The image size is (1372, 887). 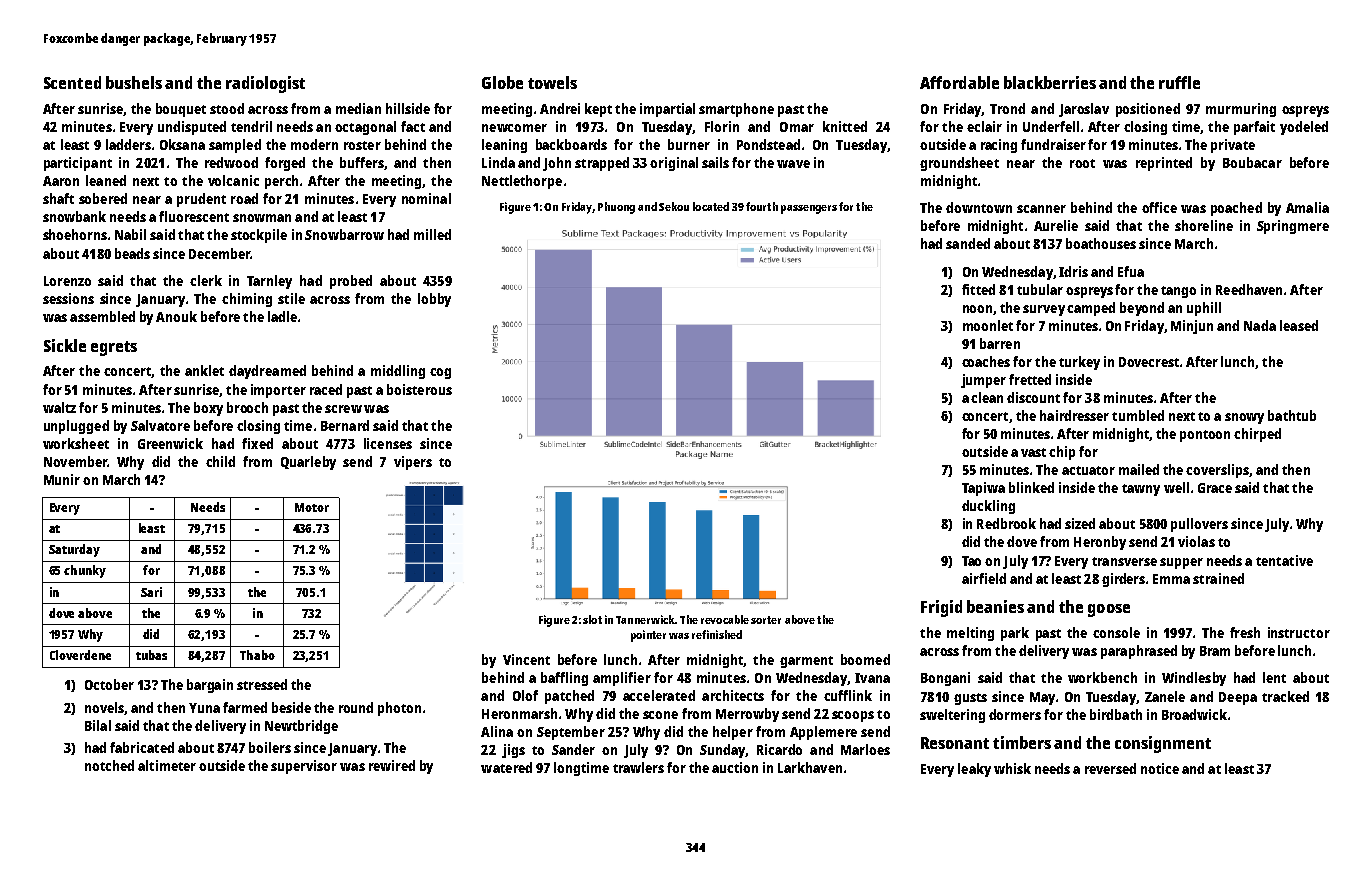 What do you see at coordinates (440, 373) in the document?
I see `cog` at bounding box center [440, 373].
